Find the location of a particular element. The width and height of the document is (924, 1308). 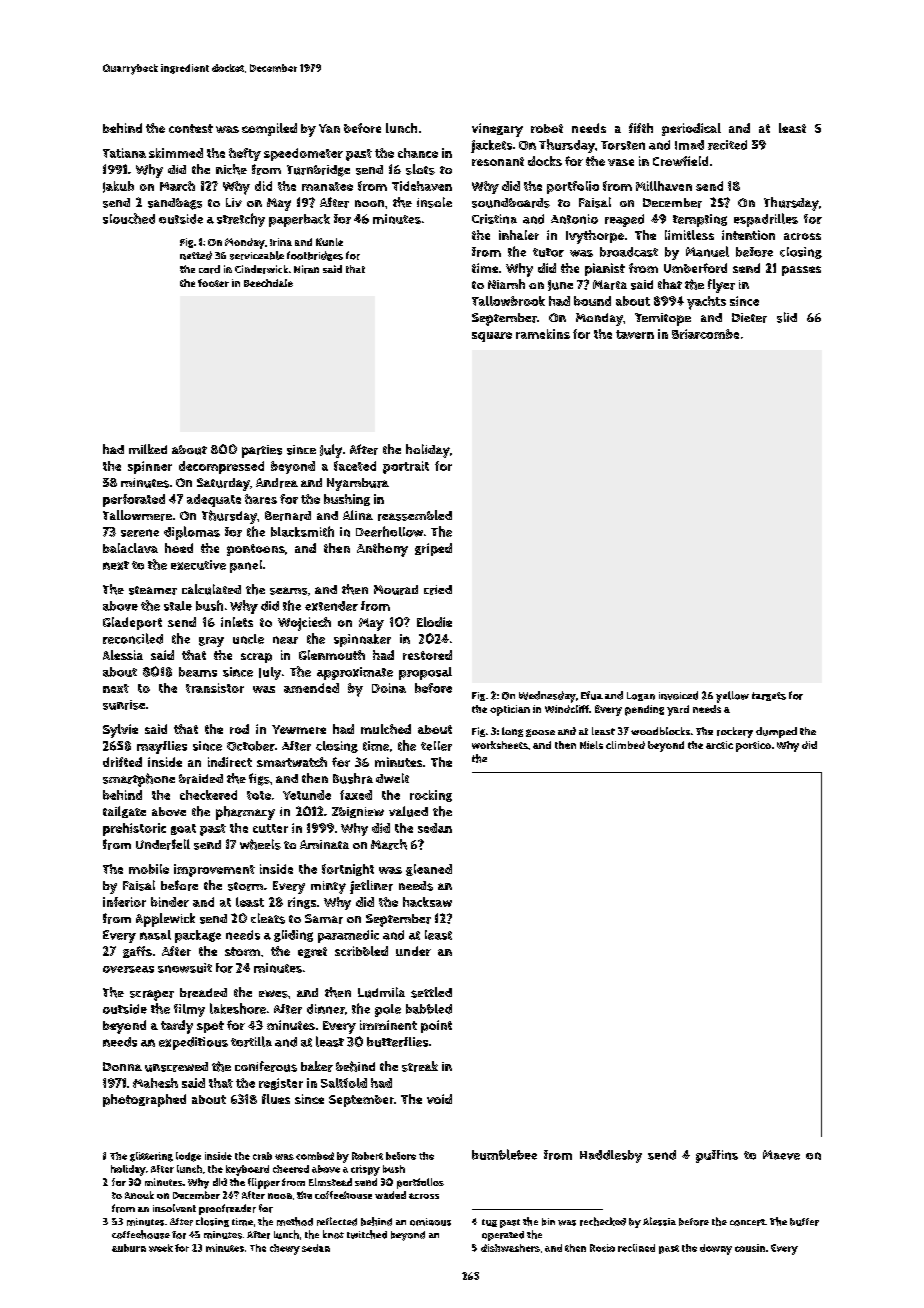

vinegary is located at coordinates (497, 130).
